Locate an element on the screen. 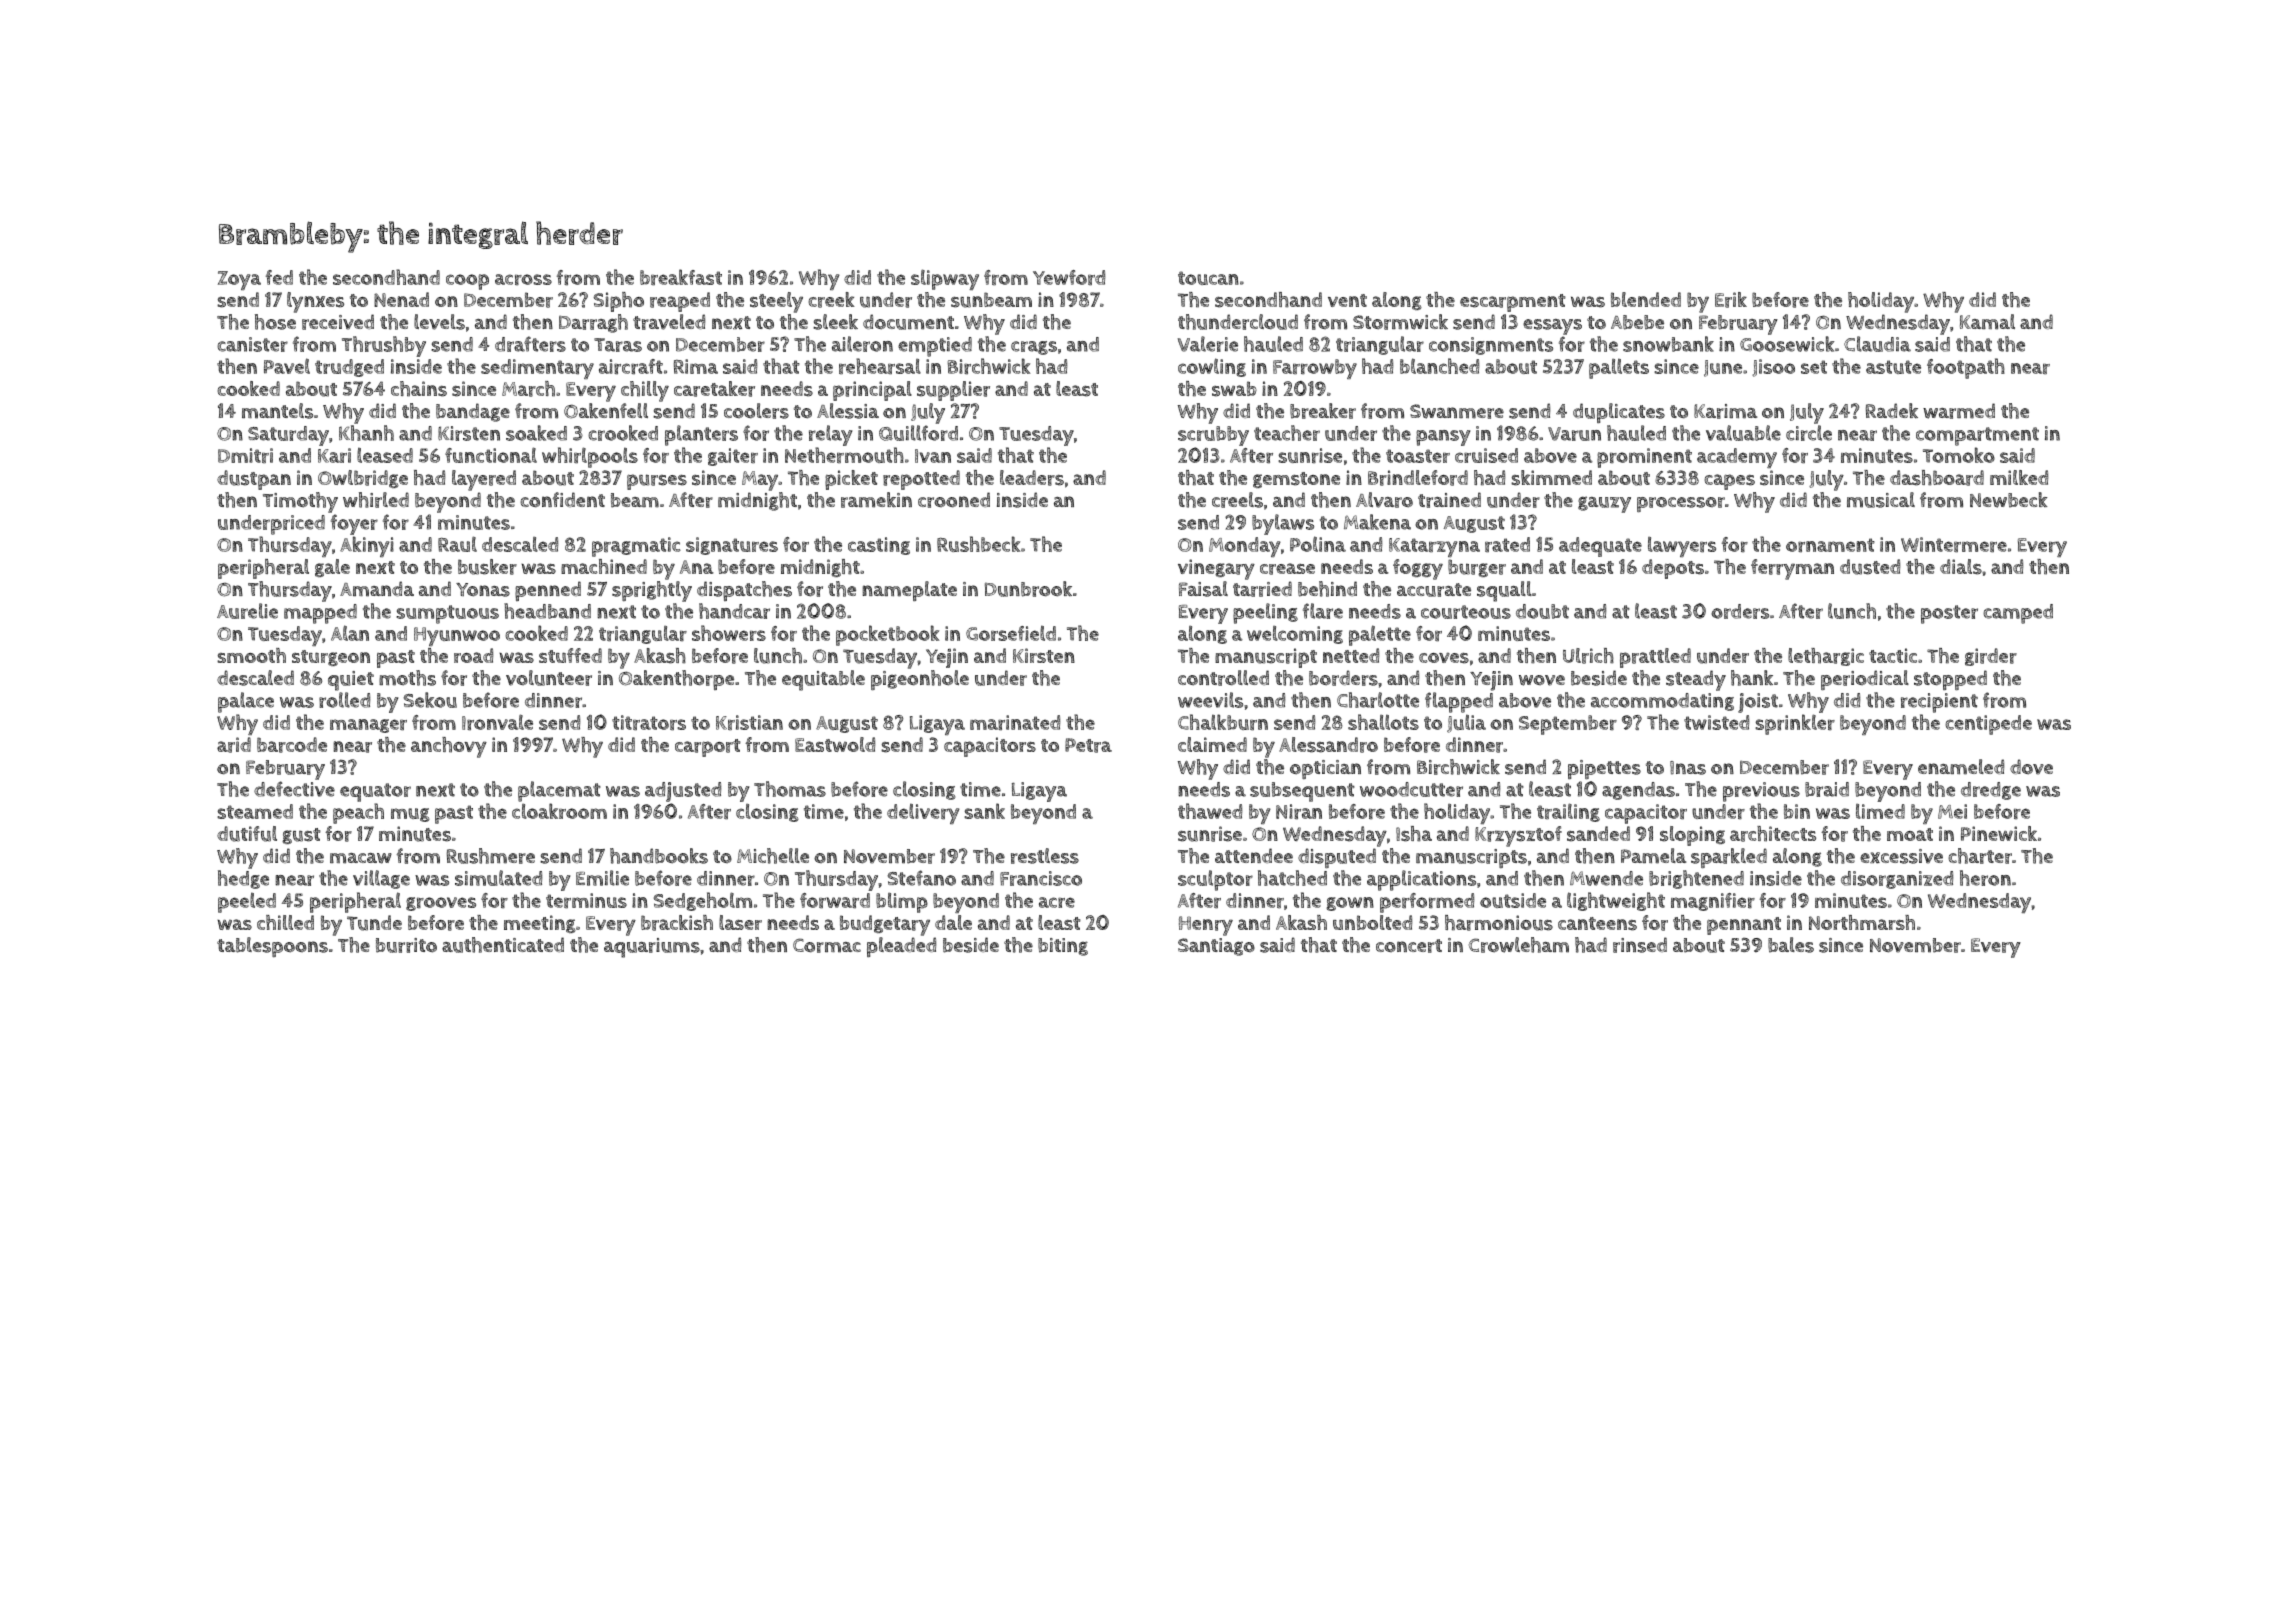 The width and height of the screenshot is (2292, 1620). Ironvale is located at coordinates (497, 722).
